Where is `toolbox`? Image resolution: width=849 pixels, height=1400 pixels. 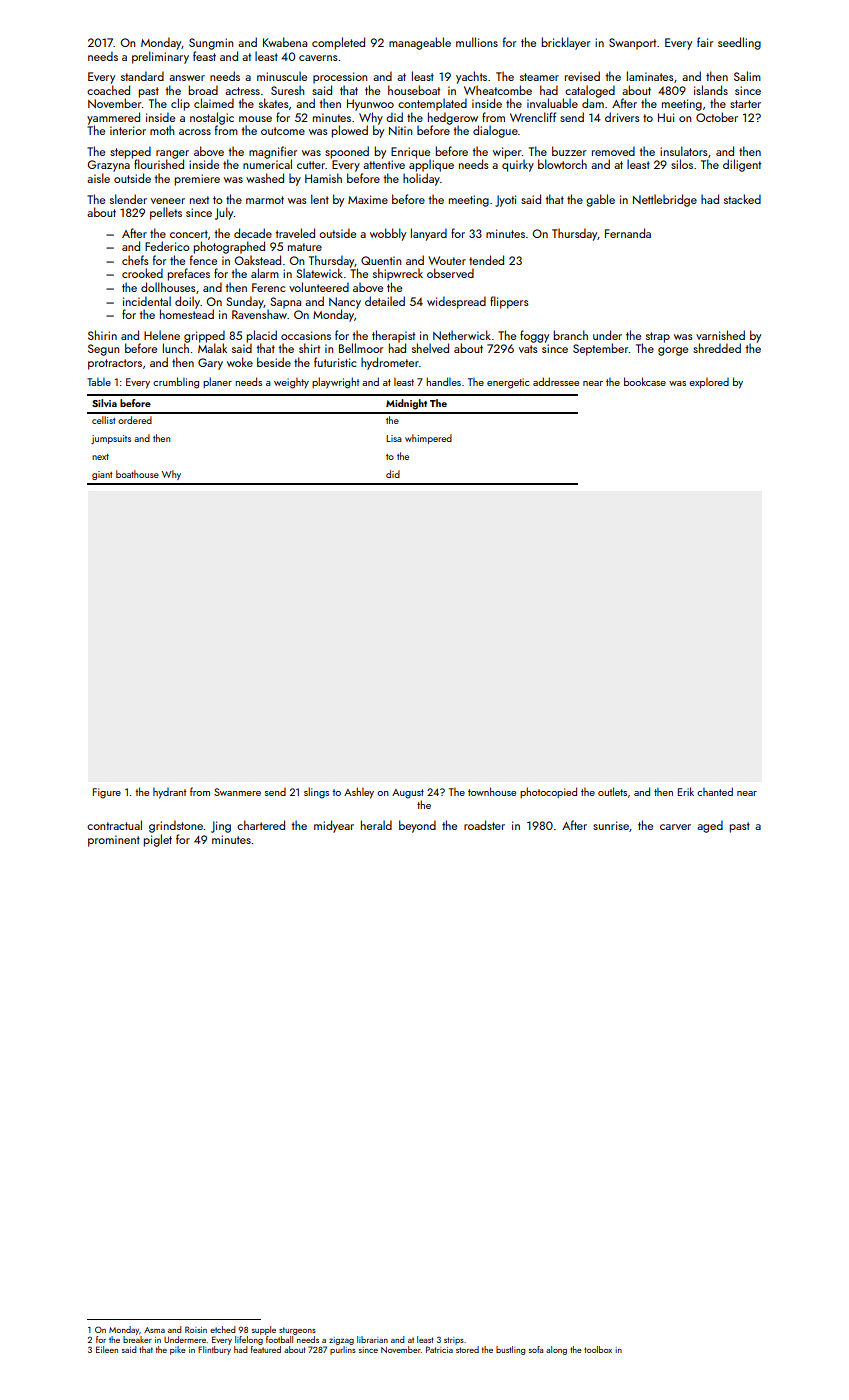 toolbox is located at coordinates (598, 1349).
